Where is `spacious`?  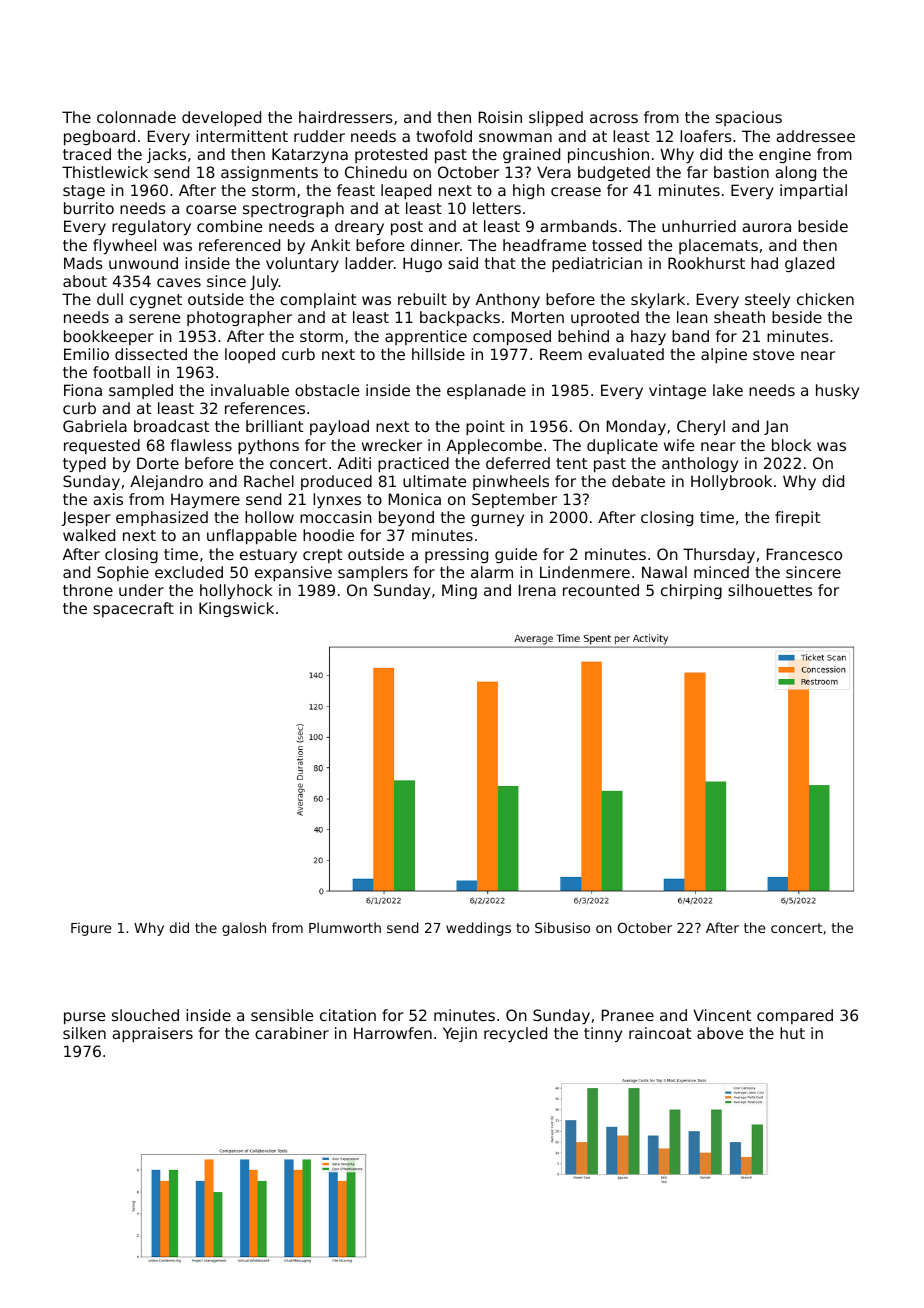 spacious is located at coordinates (749, 118).
